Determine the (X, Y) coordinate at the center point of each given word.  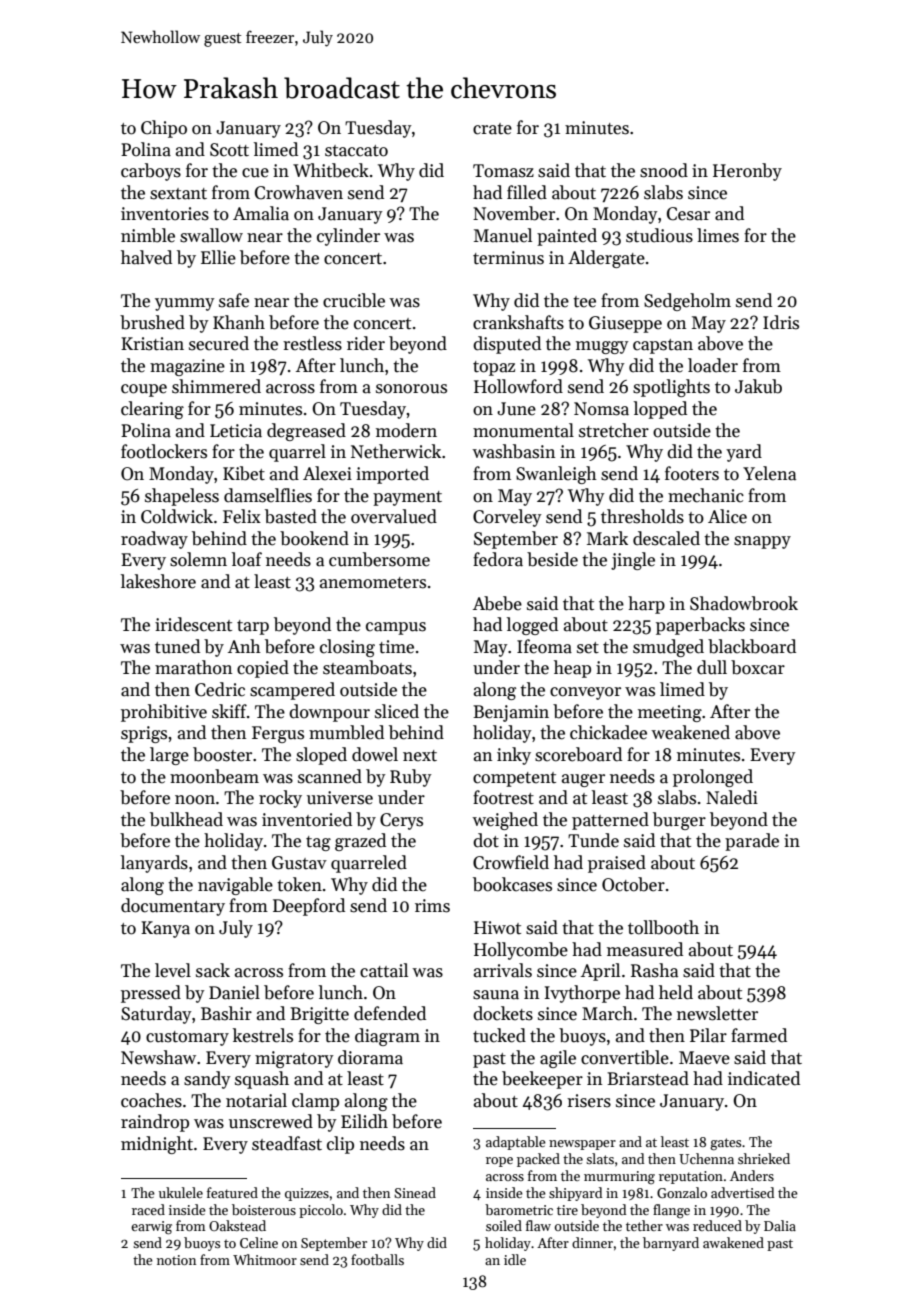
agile (558, 1059)
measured (645, 949)
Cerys (401, 821)
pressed (151, 994)
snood (664, 170)
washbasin (513, 451)
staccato (356, 151)
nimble (148, 235)
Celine (259, 1242)
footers (692, 473)
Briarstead (648, 1078)
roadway (154, 540)
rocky (280, 799)
